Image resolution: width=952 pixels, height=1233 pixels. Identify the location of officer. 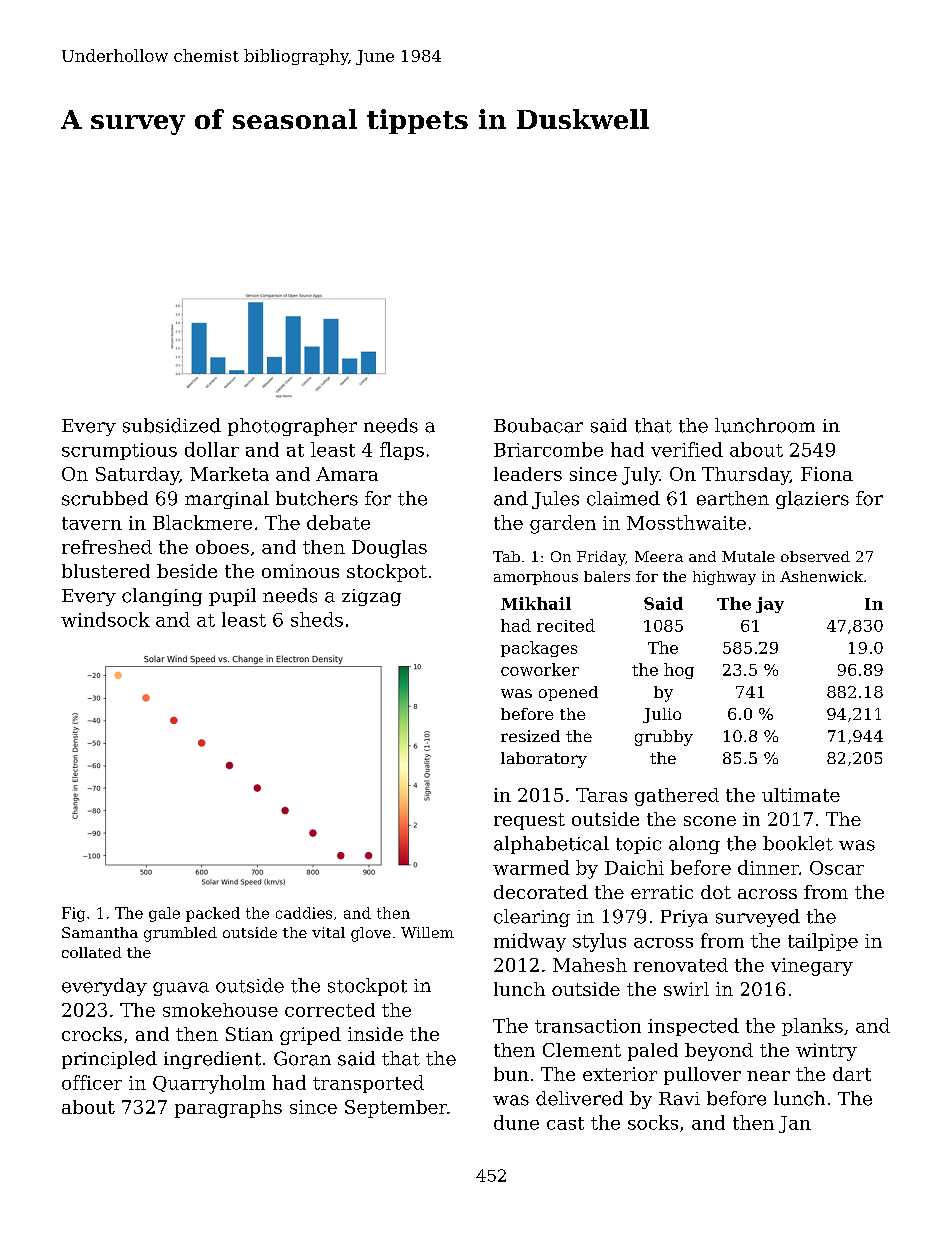
(92, 1082).
